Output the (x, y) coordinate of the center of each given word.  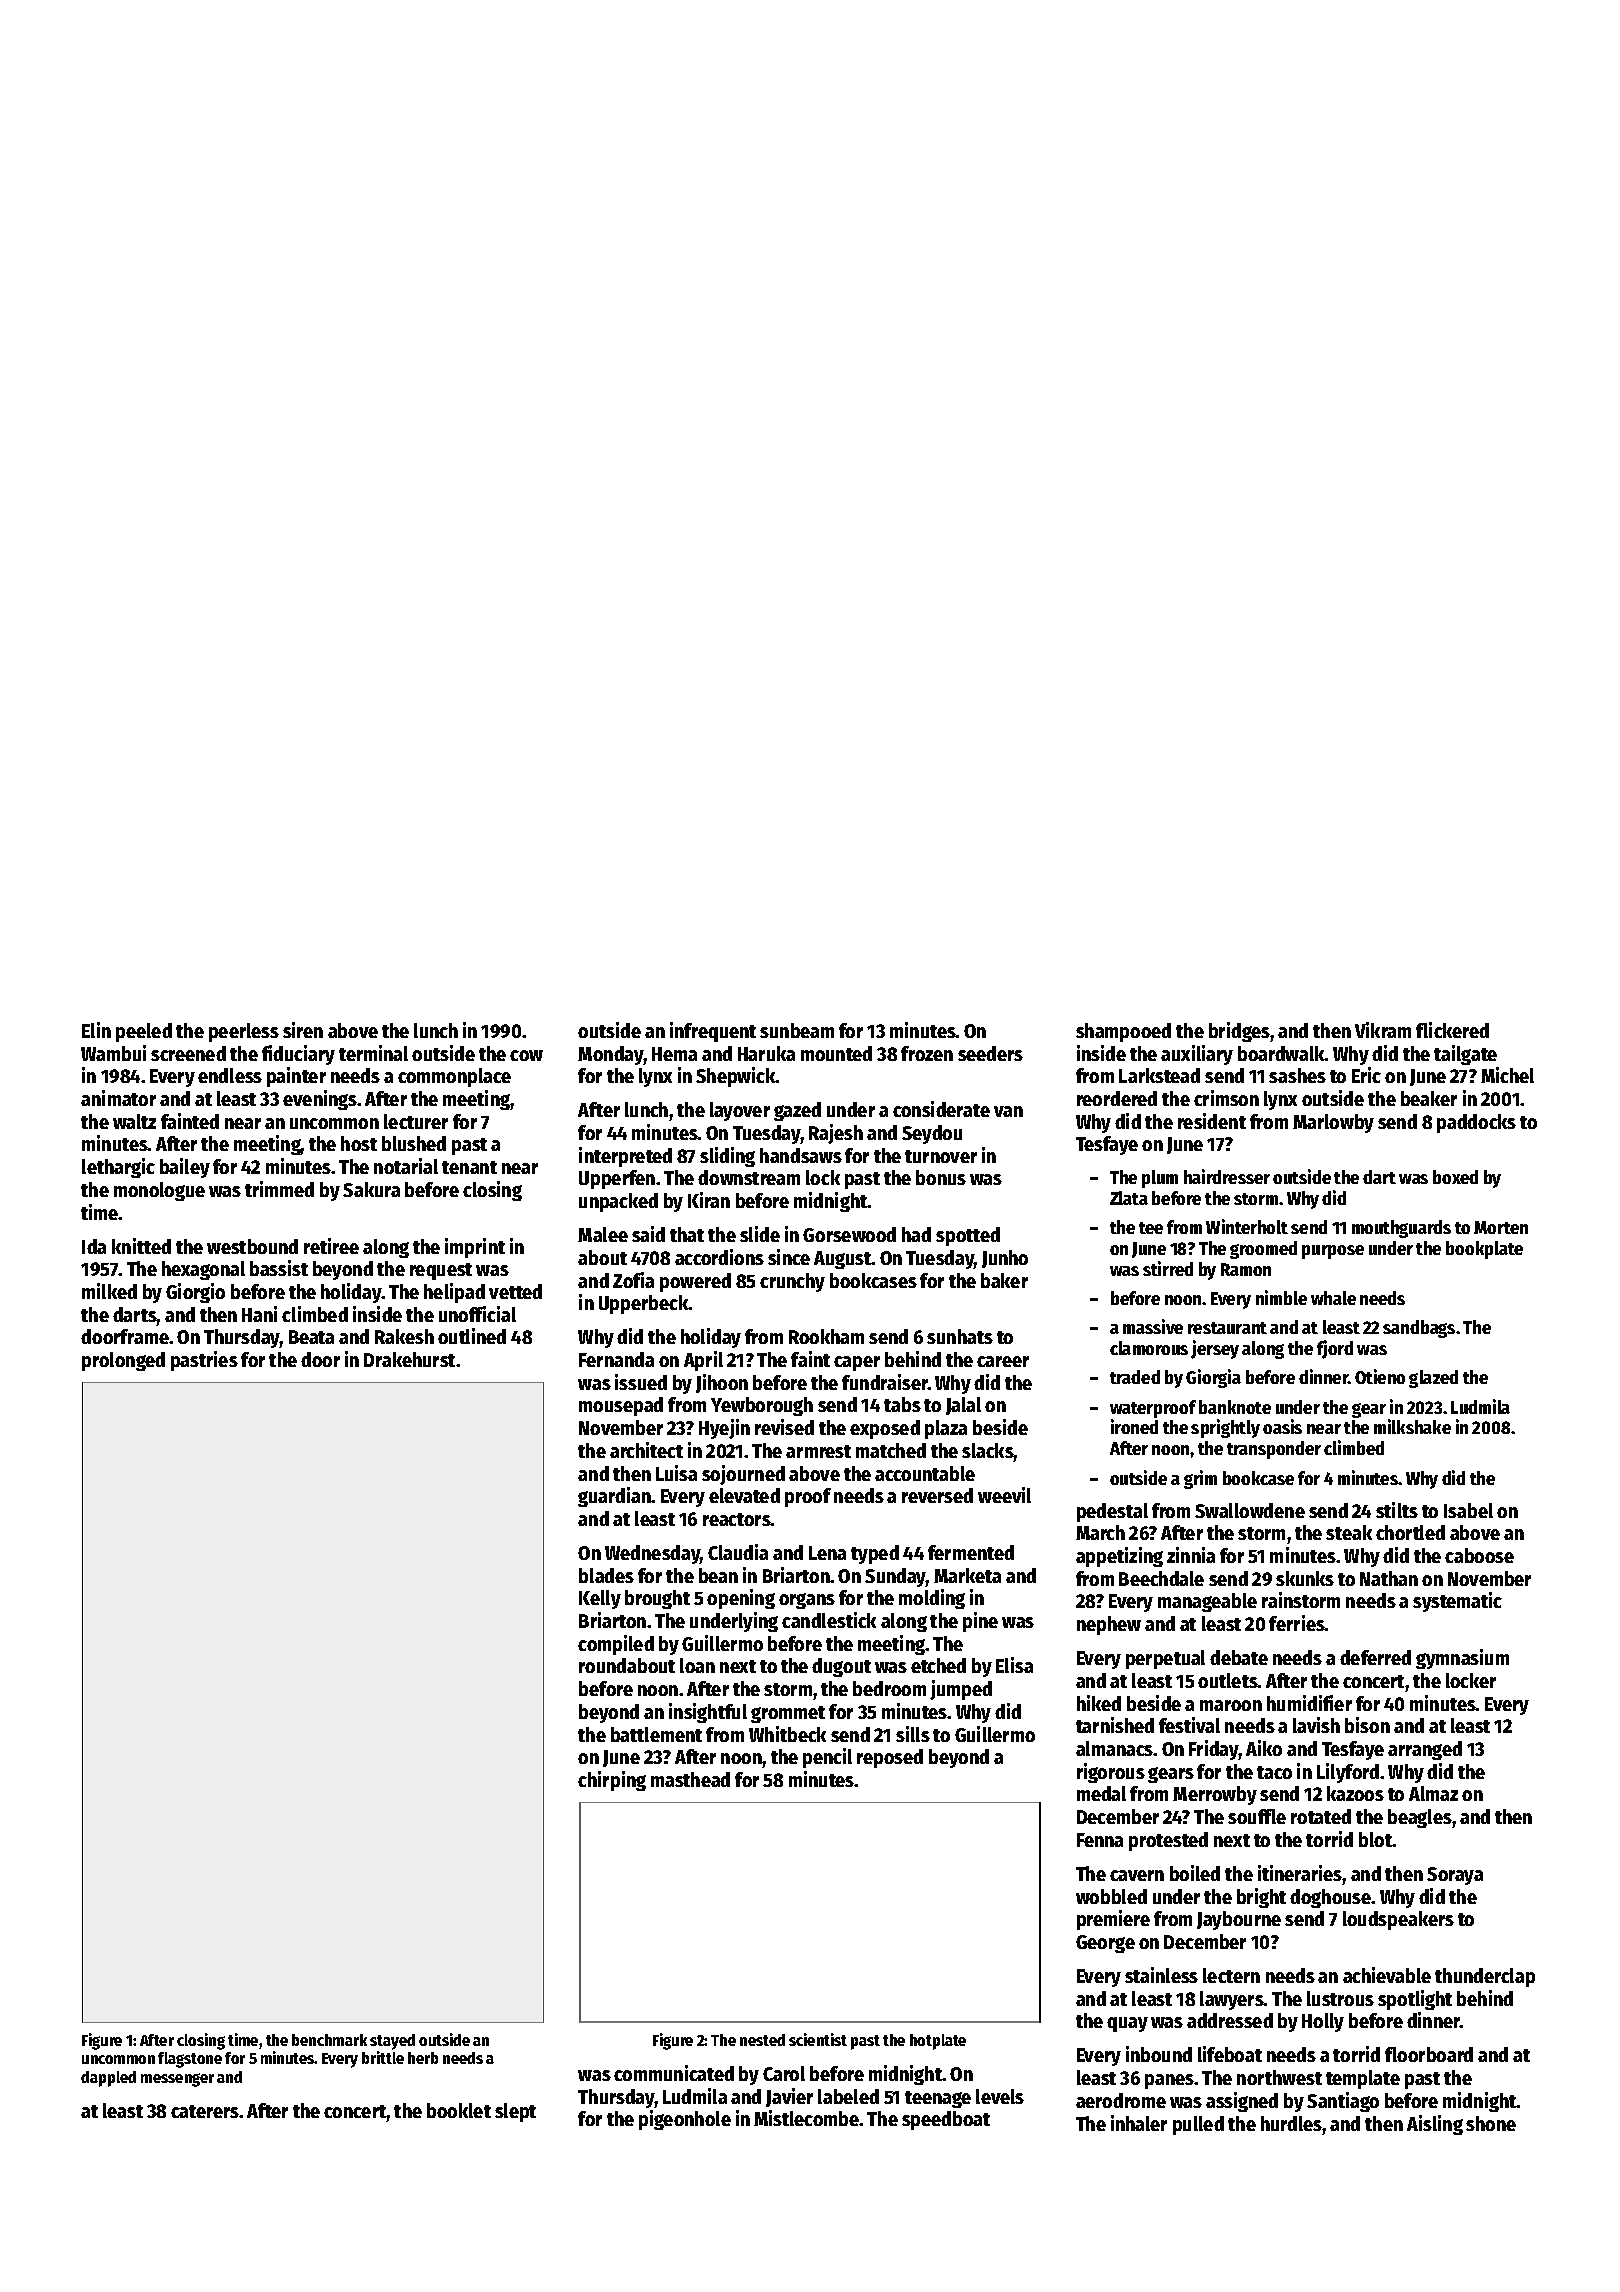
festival (1189, 1725)
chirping (612, 1781)
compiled (616, 1645)
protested (1168, 1841)
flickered (1452, 1030)
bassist (279, 1268)
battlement (656, 1734)
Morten (1501, 1227)
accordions (719, 1257)
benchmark (329, 2040)
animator (118, 1098)
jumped (961, 1690)
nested (762, 2040)
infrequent (713, 1032)
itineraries (1300, 1873)
